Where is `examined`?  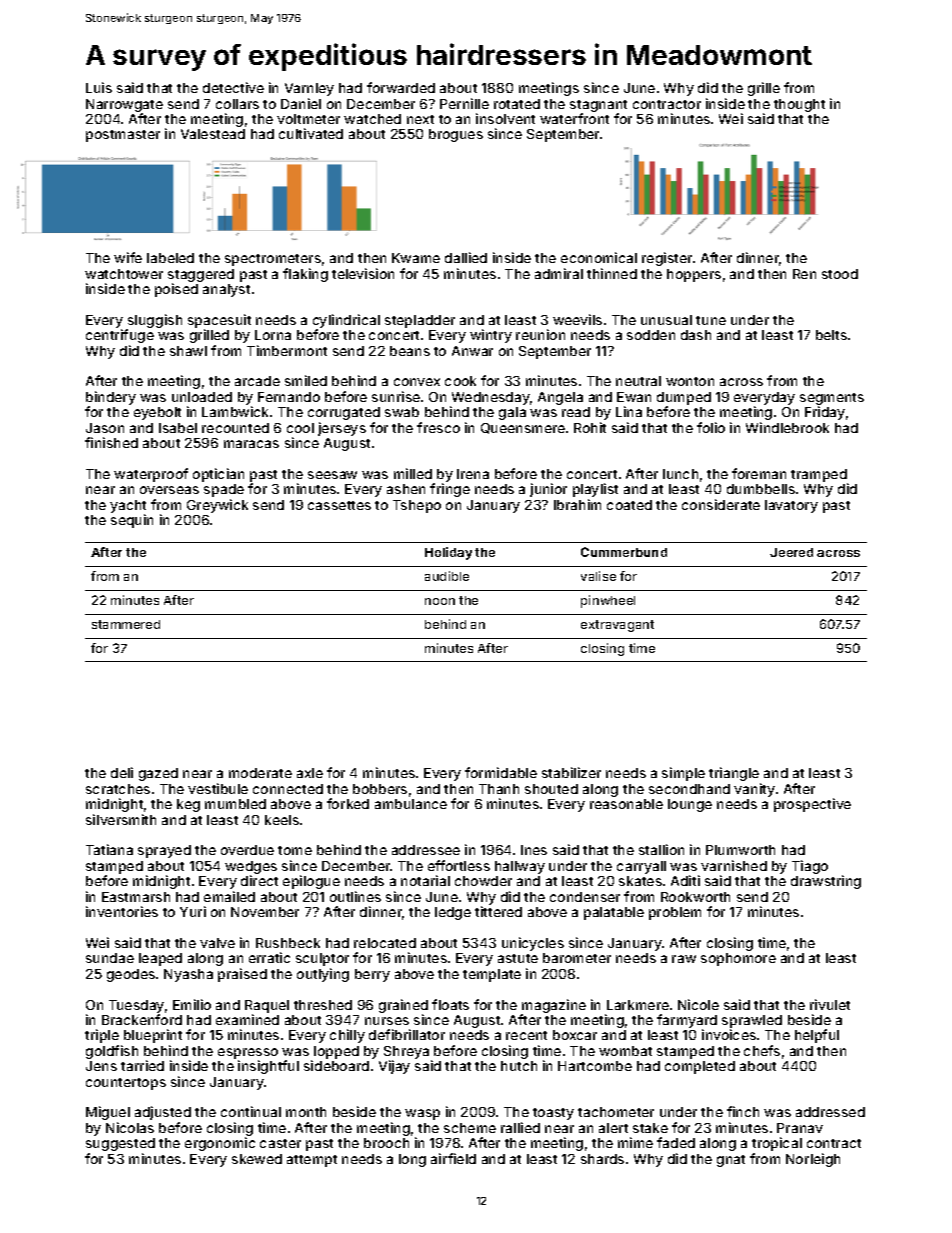 examined is located at coordinates (247, 1019).
